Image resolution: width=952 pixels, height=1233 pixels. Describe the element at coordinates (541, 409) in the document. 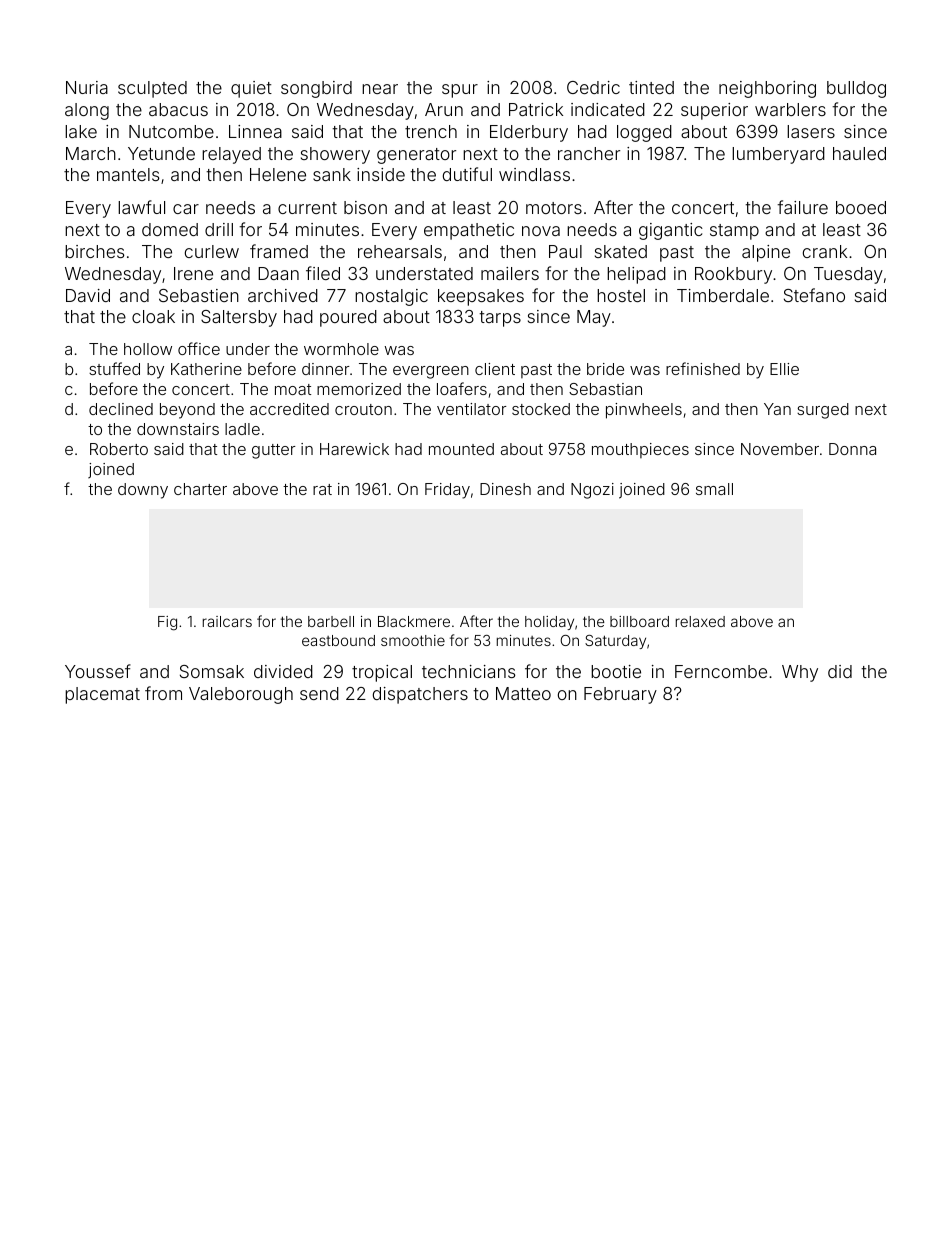

I see `stocked` at that location.
